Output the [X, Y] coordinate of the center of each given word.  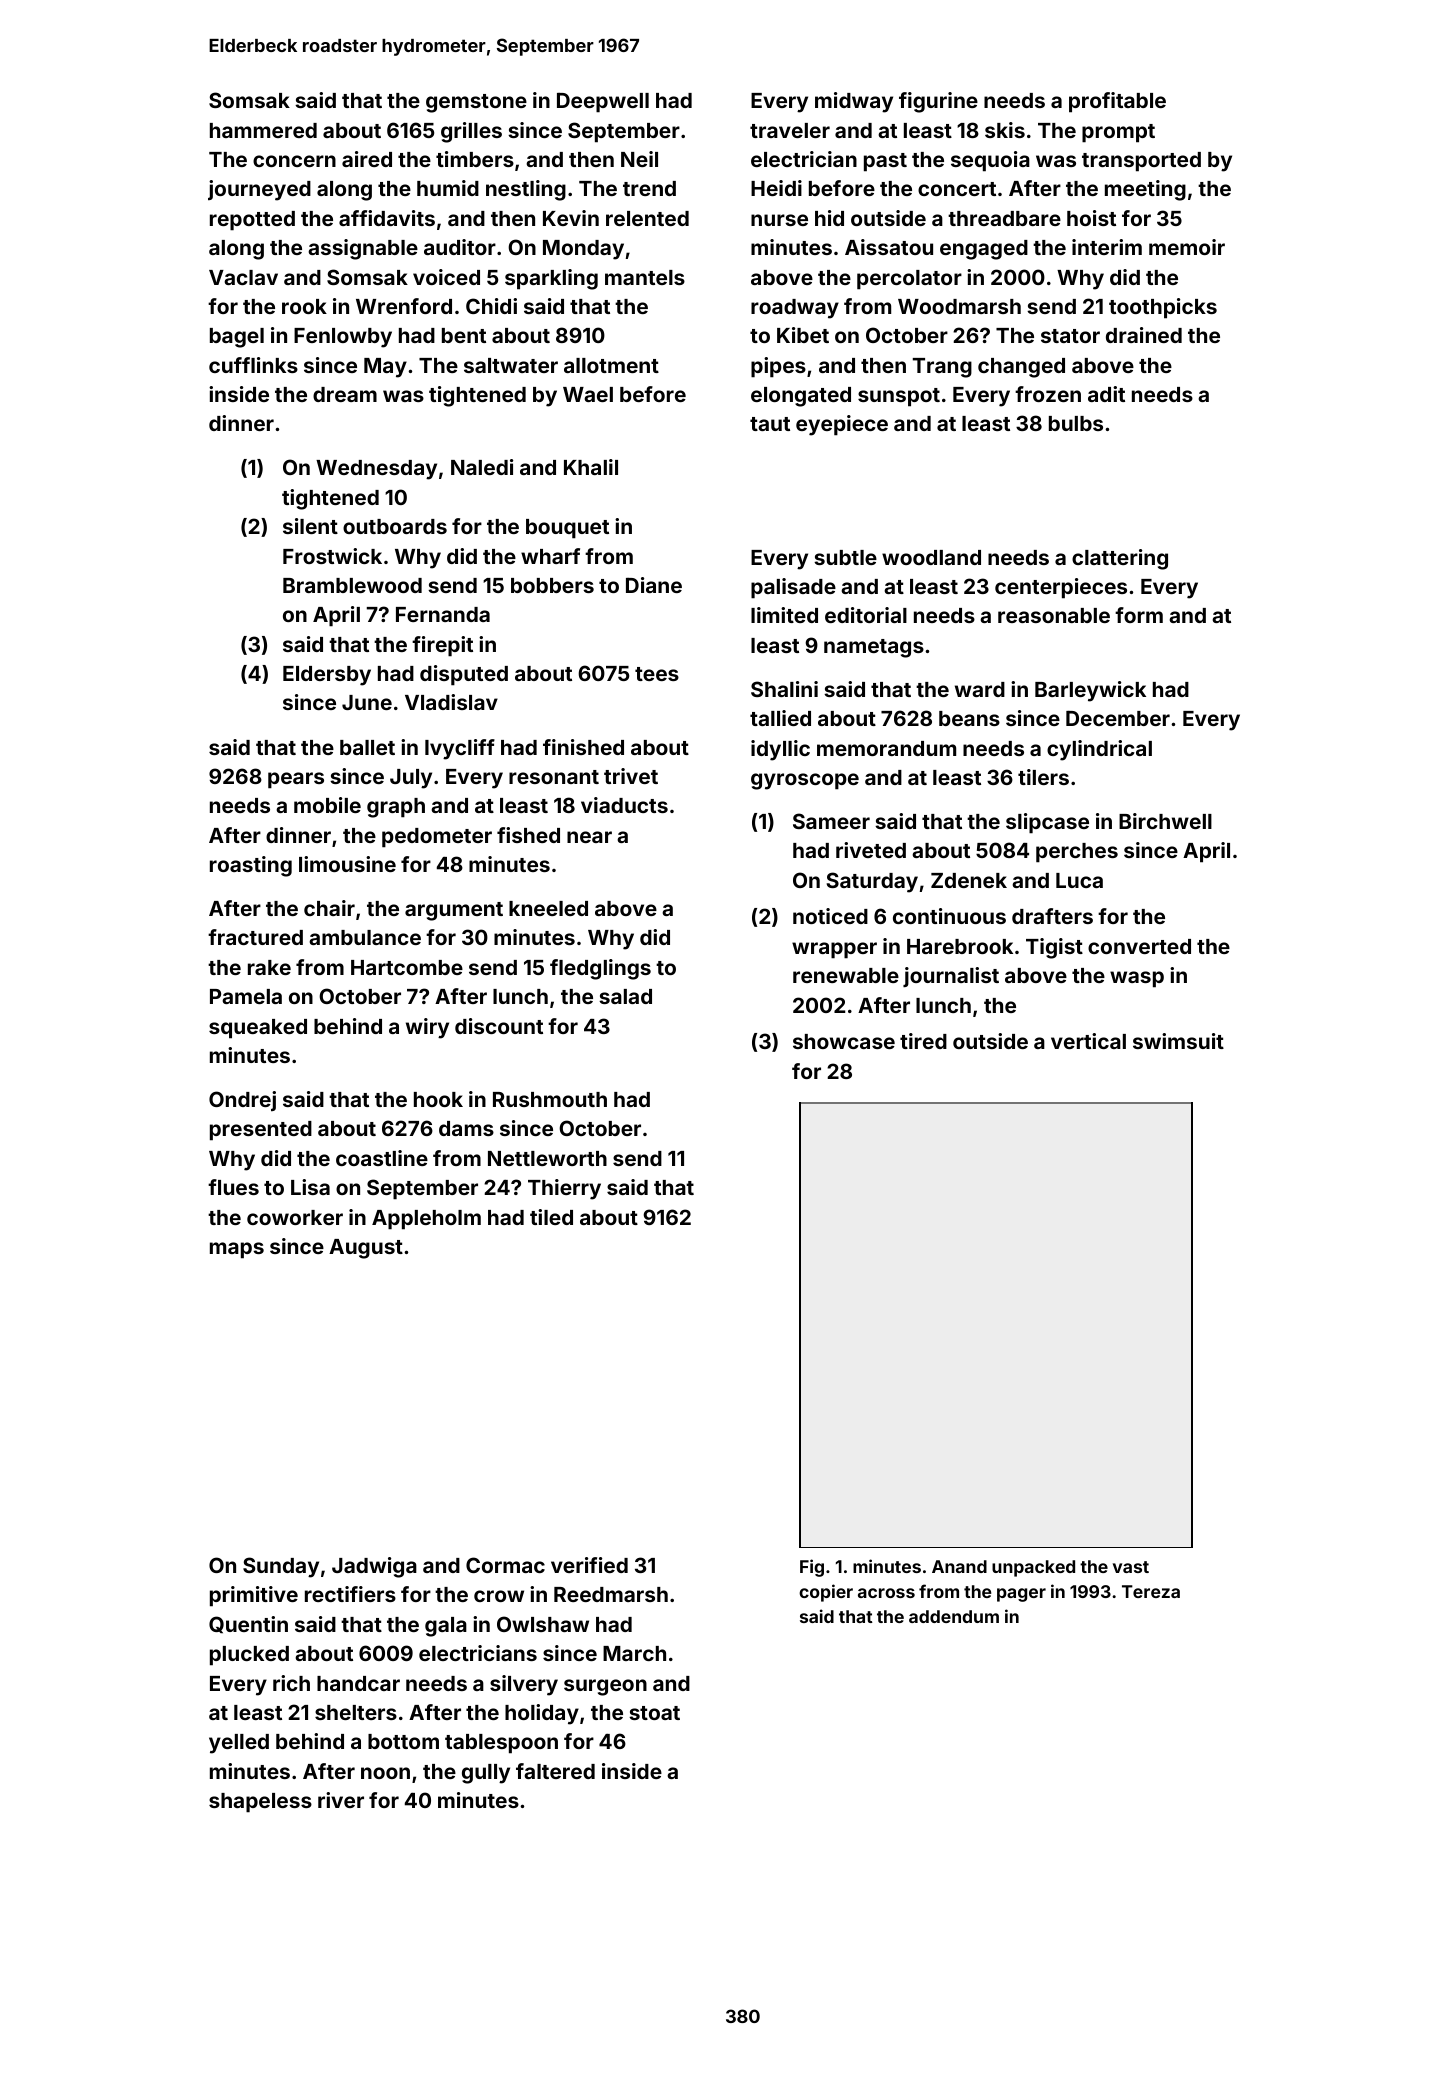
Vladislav [451, 702]
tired [923, 1041]
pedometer [437, 838]
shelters [356, 1712]
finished [583, 747]
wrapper [834, 950]
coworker [295, 1217]
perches [1077, 853]
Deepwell [603, 102]
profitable [1117, 102]
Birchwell [1165, 821]
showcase [844, 1041]
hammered [263, 130]
